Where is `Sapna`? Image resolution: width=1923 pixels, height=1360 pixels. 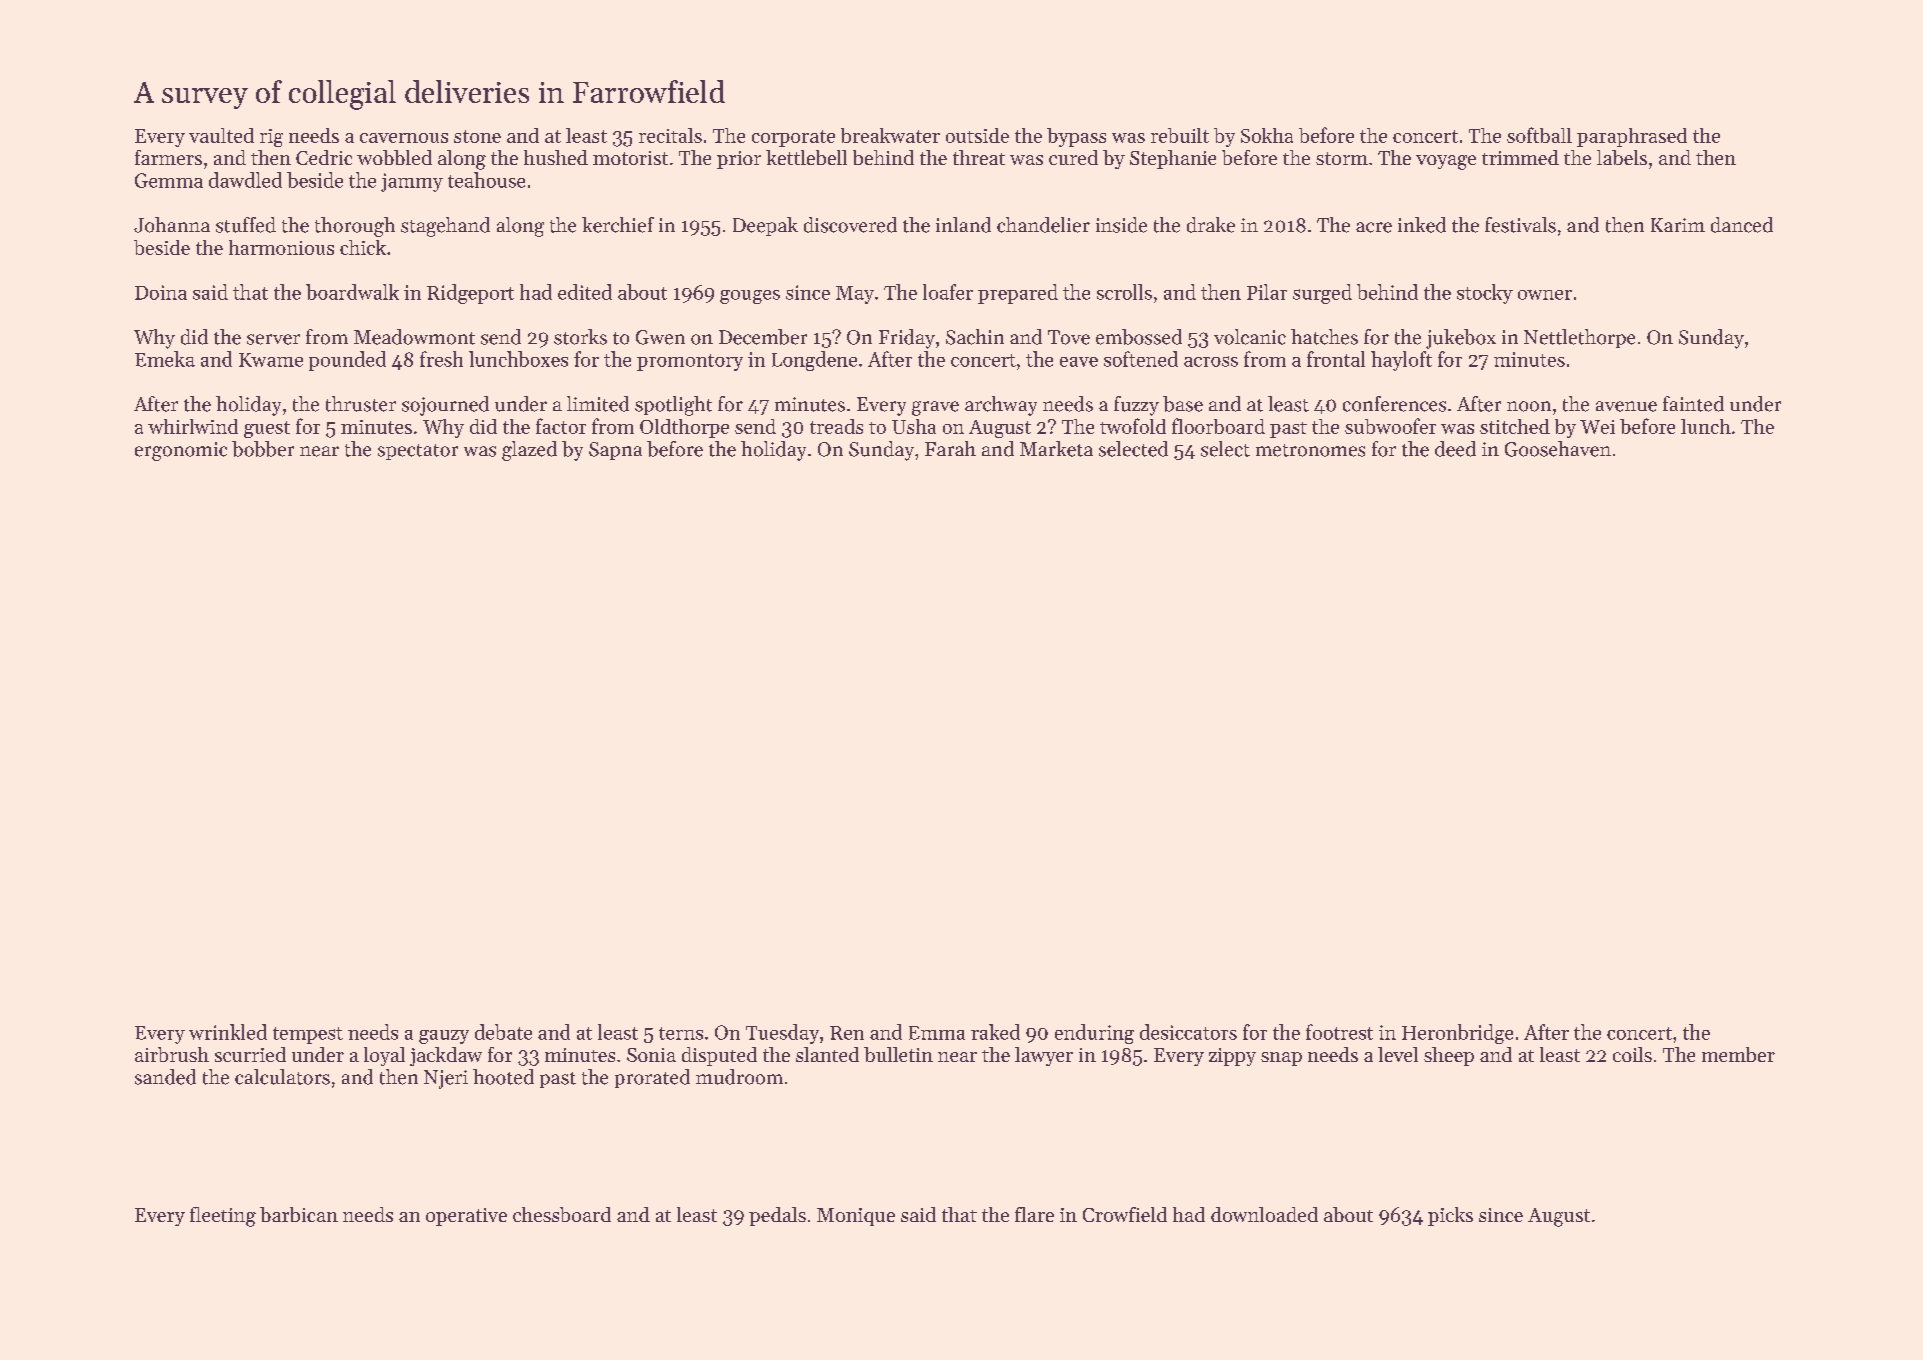 Sapna is located at coordinates (615, 451).
